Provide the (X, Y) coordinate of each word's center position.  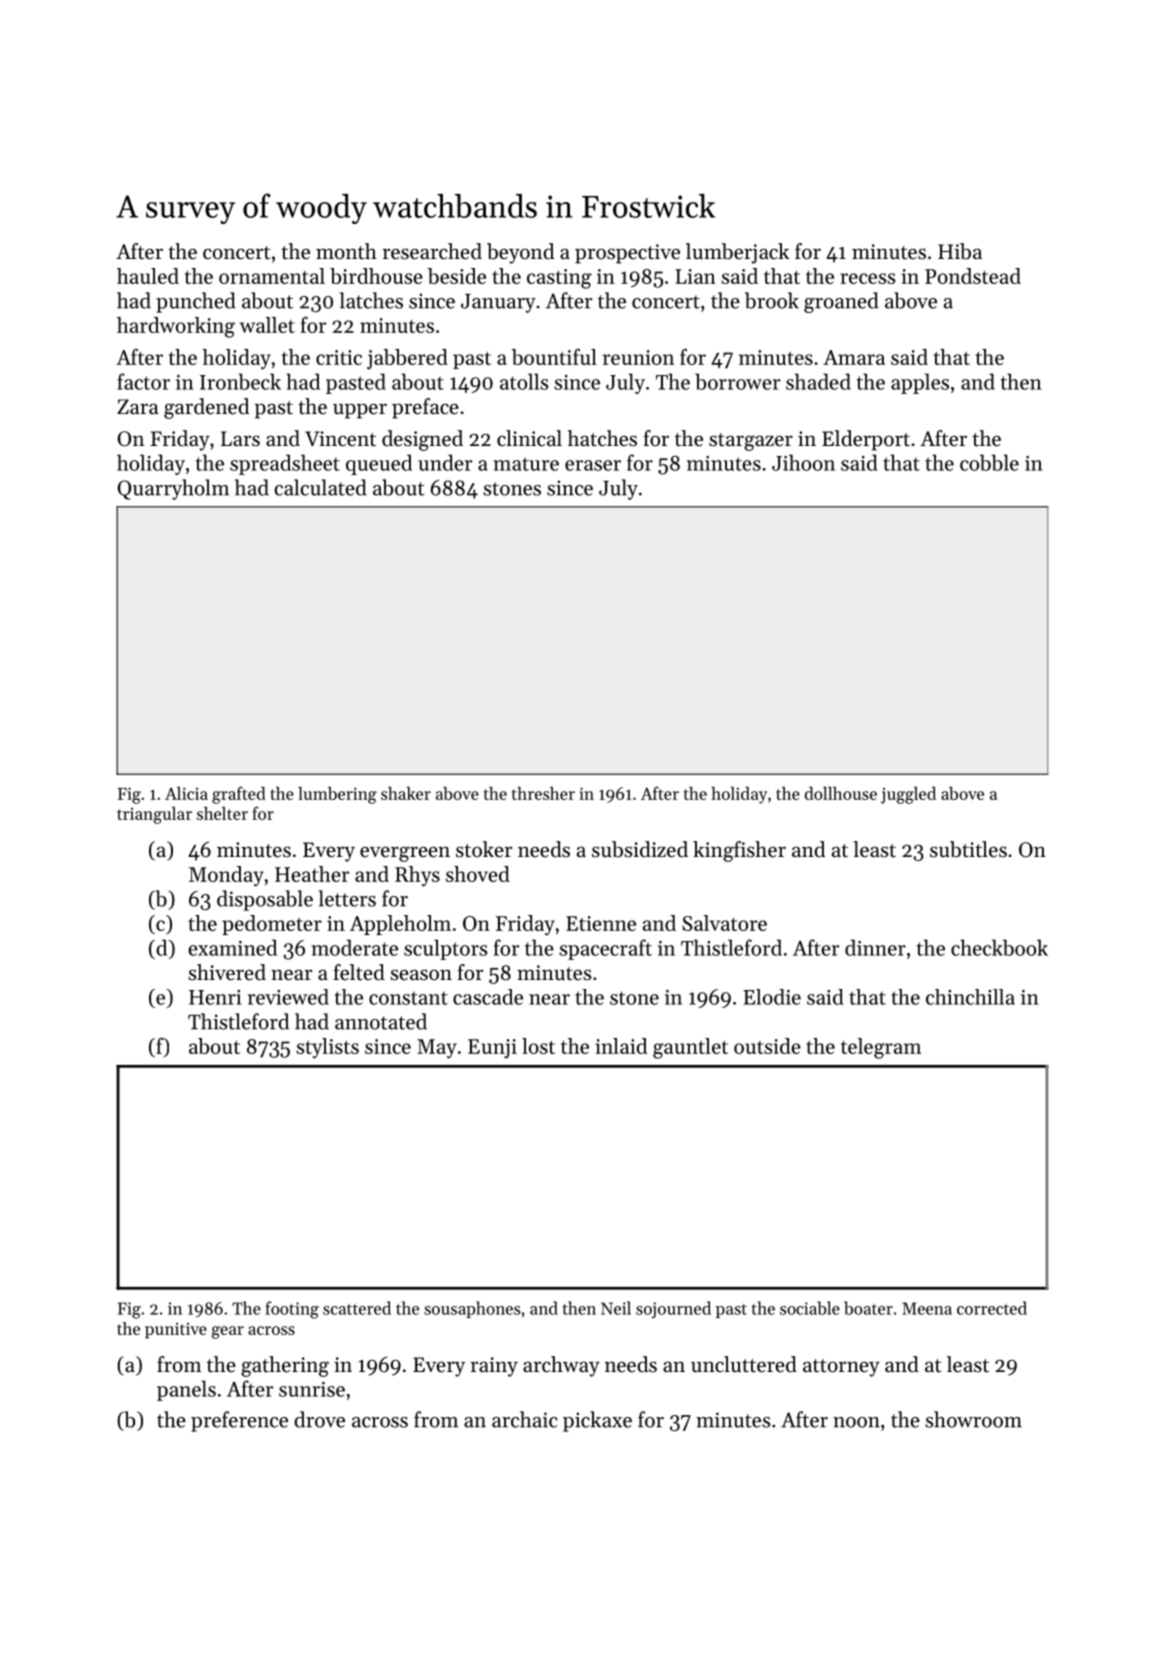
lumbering (337, 795)
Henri (215, 997)
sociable (810, 1308)
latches (371, 300)
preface (425, 408)
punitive (176, 1331)
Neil (616, 1308)
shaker (406, 793)
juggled (908, 795)
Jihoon (803, 462)
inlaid (621, 1046)
